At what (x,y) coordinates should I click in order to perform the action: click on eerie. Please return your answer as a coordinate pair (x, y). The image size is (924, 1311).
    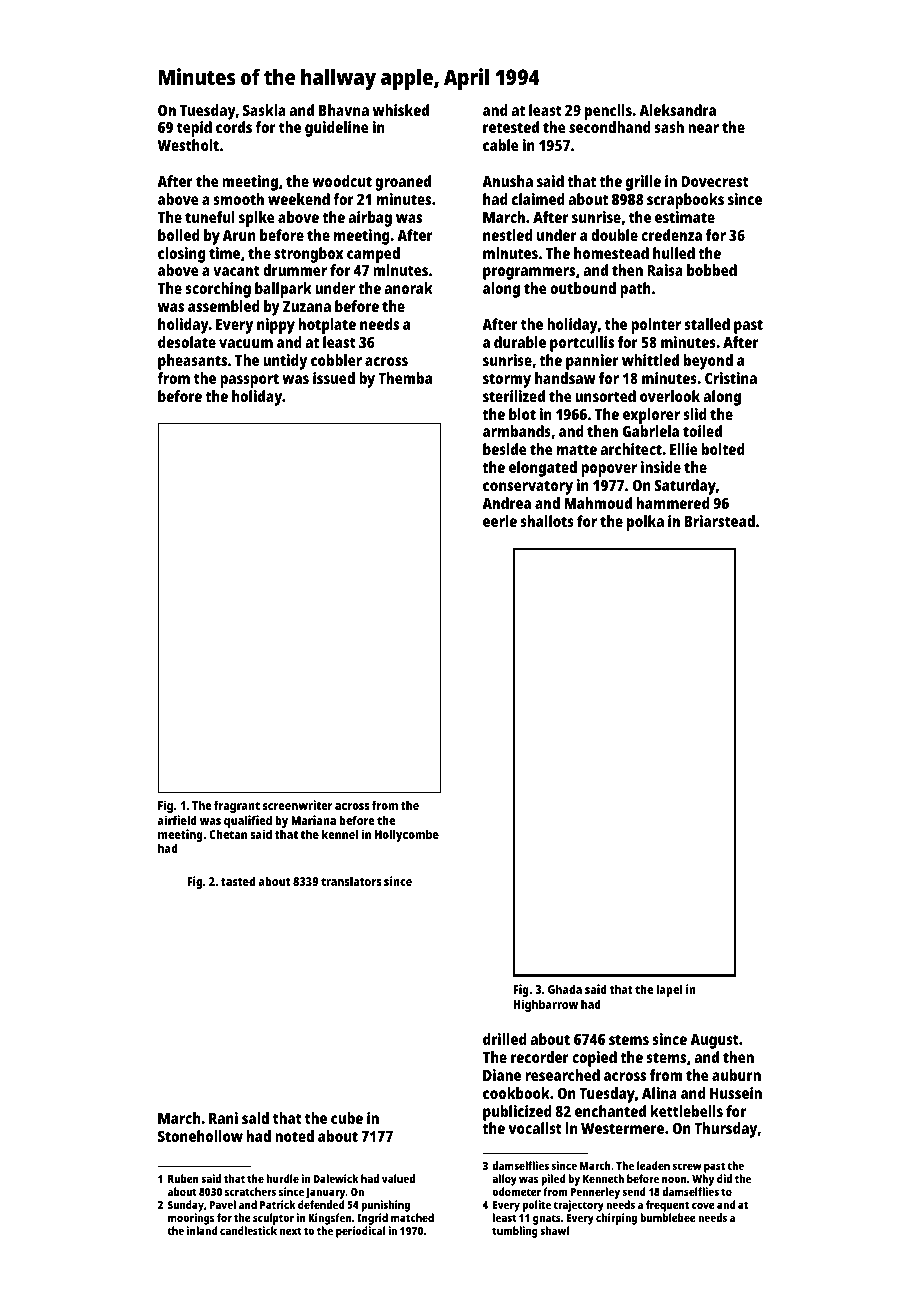
    Looking at the image, I should click on (500, 521).
